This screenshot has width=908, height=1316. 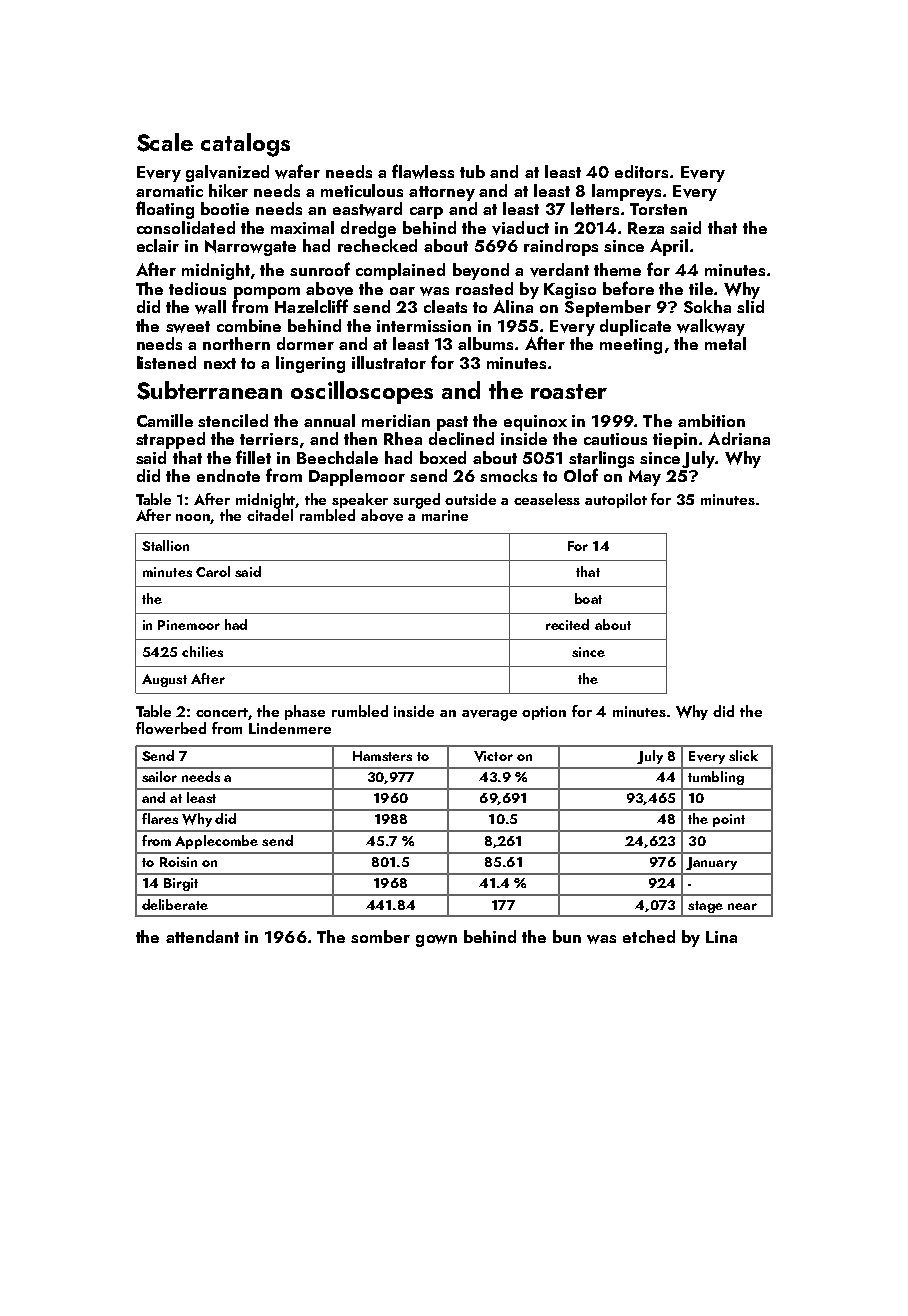 What do you see at coordinates (567, 624) in the screenshot?
I see `recited` at bounding box center [567, 624].
